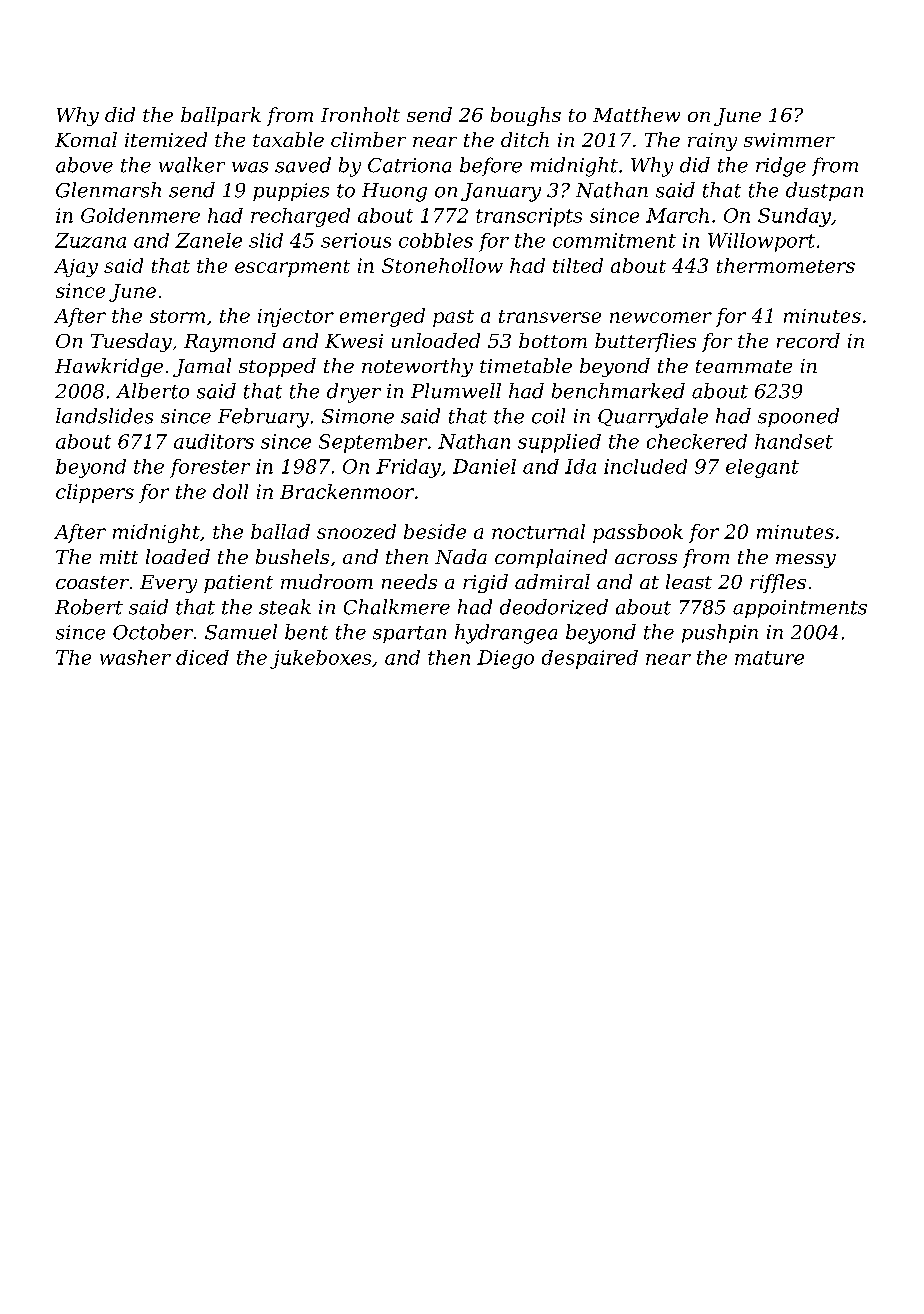 The width and height of the screenshot is (924, 1314). What do you see at coordinates (505, 659) in the screenshot?
I see `Diego` at bounding box center [505, 659].
